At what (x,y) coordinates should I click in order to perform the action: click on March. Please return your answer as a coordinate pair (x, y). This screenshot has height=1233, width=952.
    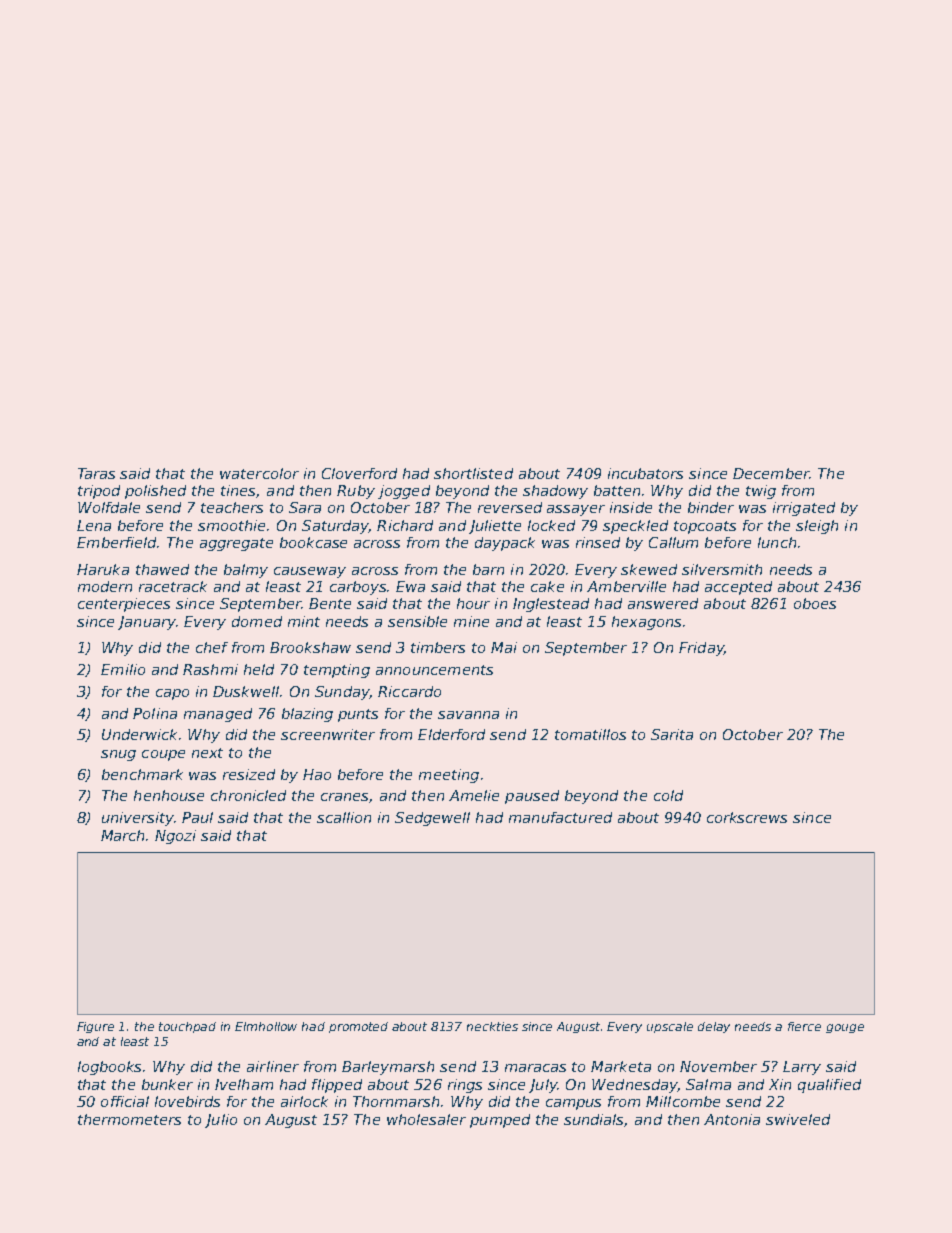
    Looking at the image, I should click on (122, 835).
